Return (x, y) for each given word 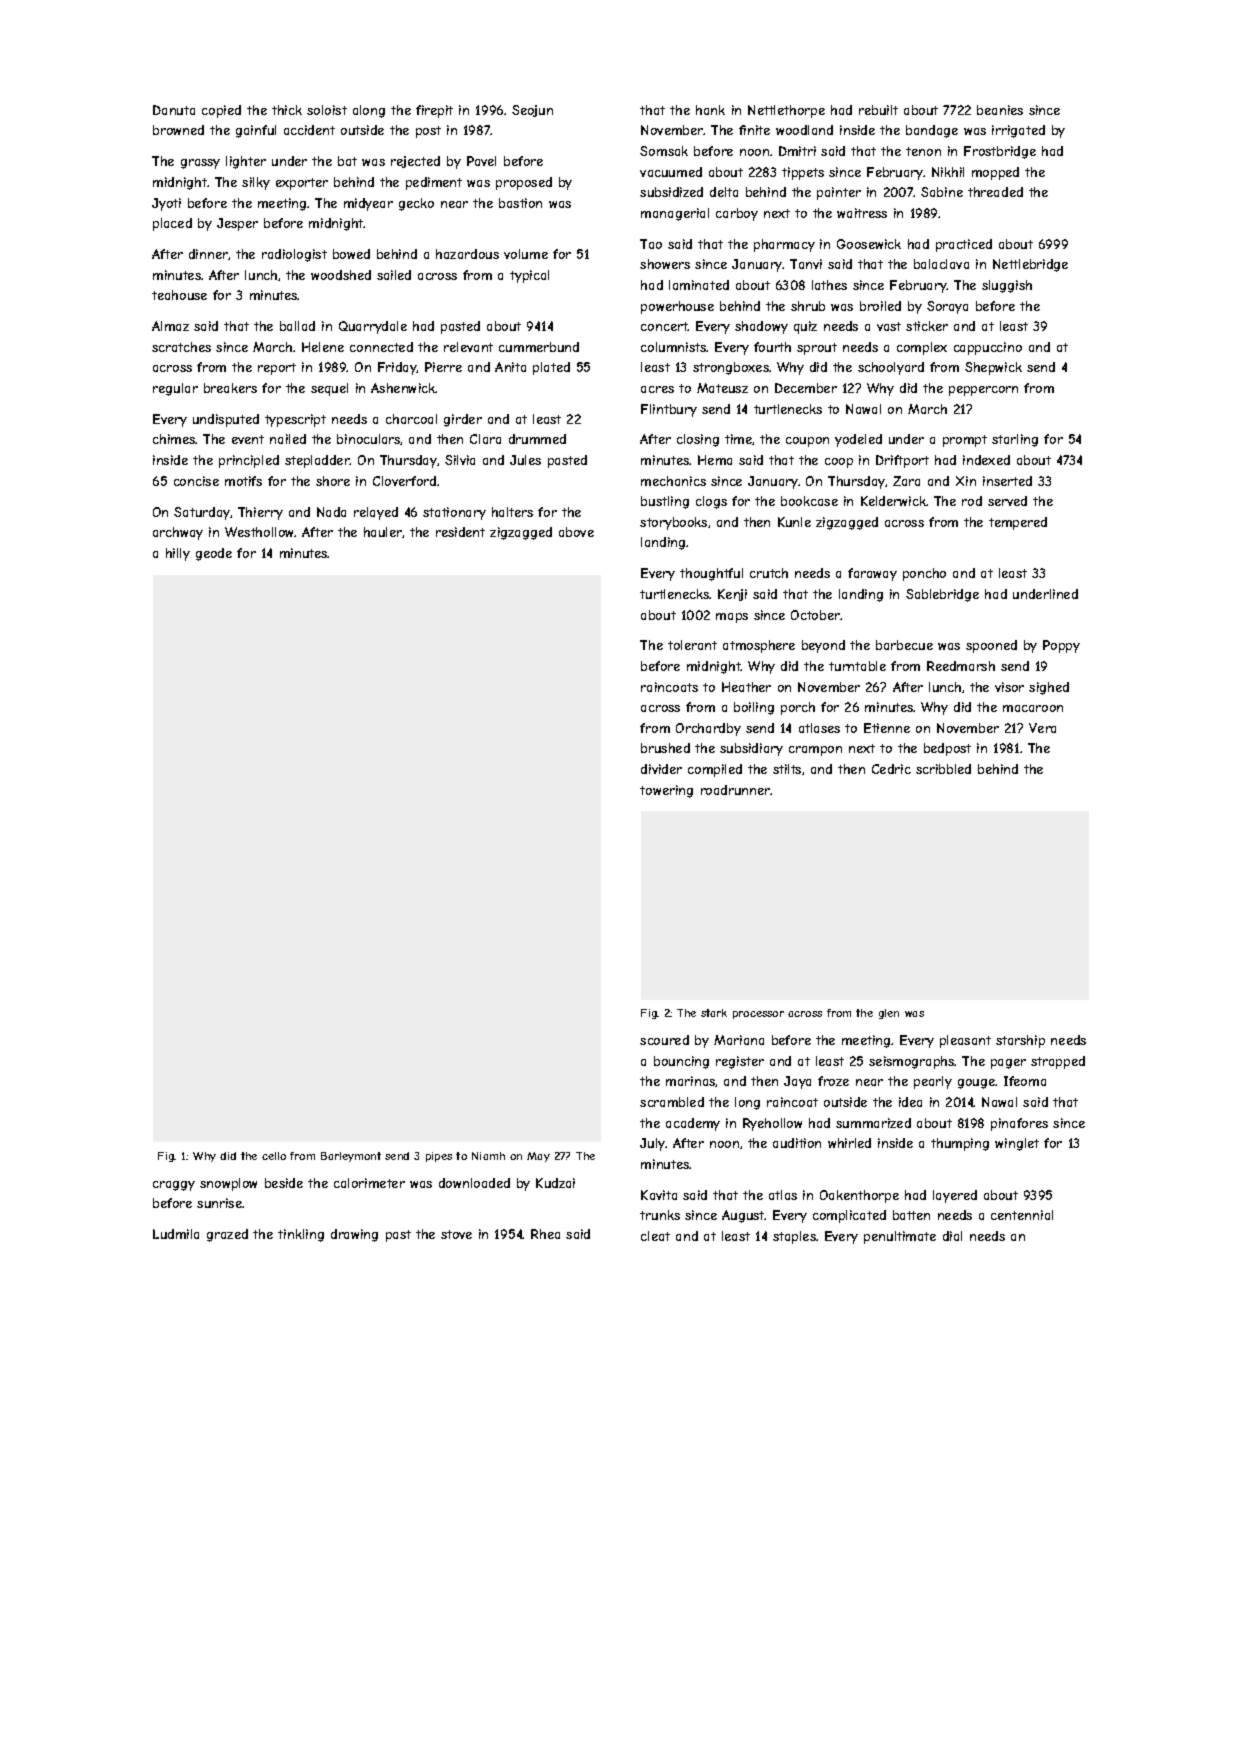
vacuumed (671, 172)
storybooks (673, 523)
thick (287, 110)
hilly (178, 554)
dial (952, 1236)
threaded (995, 192)
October (815, 615)
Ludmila (176, 1234)
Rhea (545, 1234)
